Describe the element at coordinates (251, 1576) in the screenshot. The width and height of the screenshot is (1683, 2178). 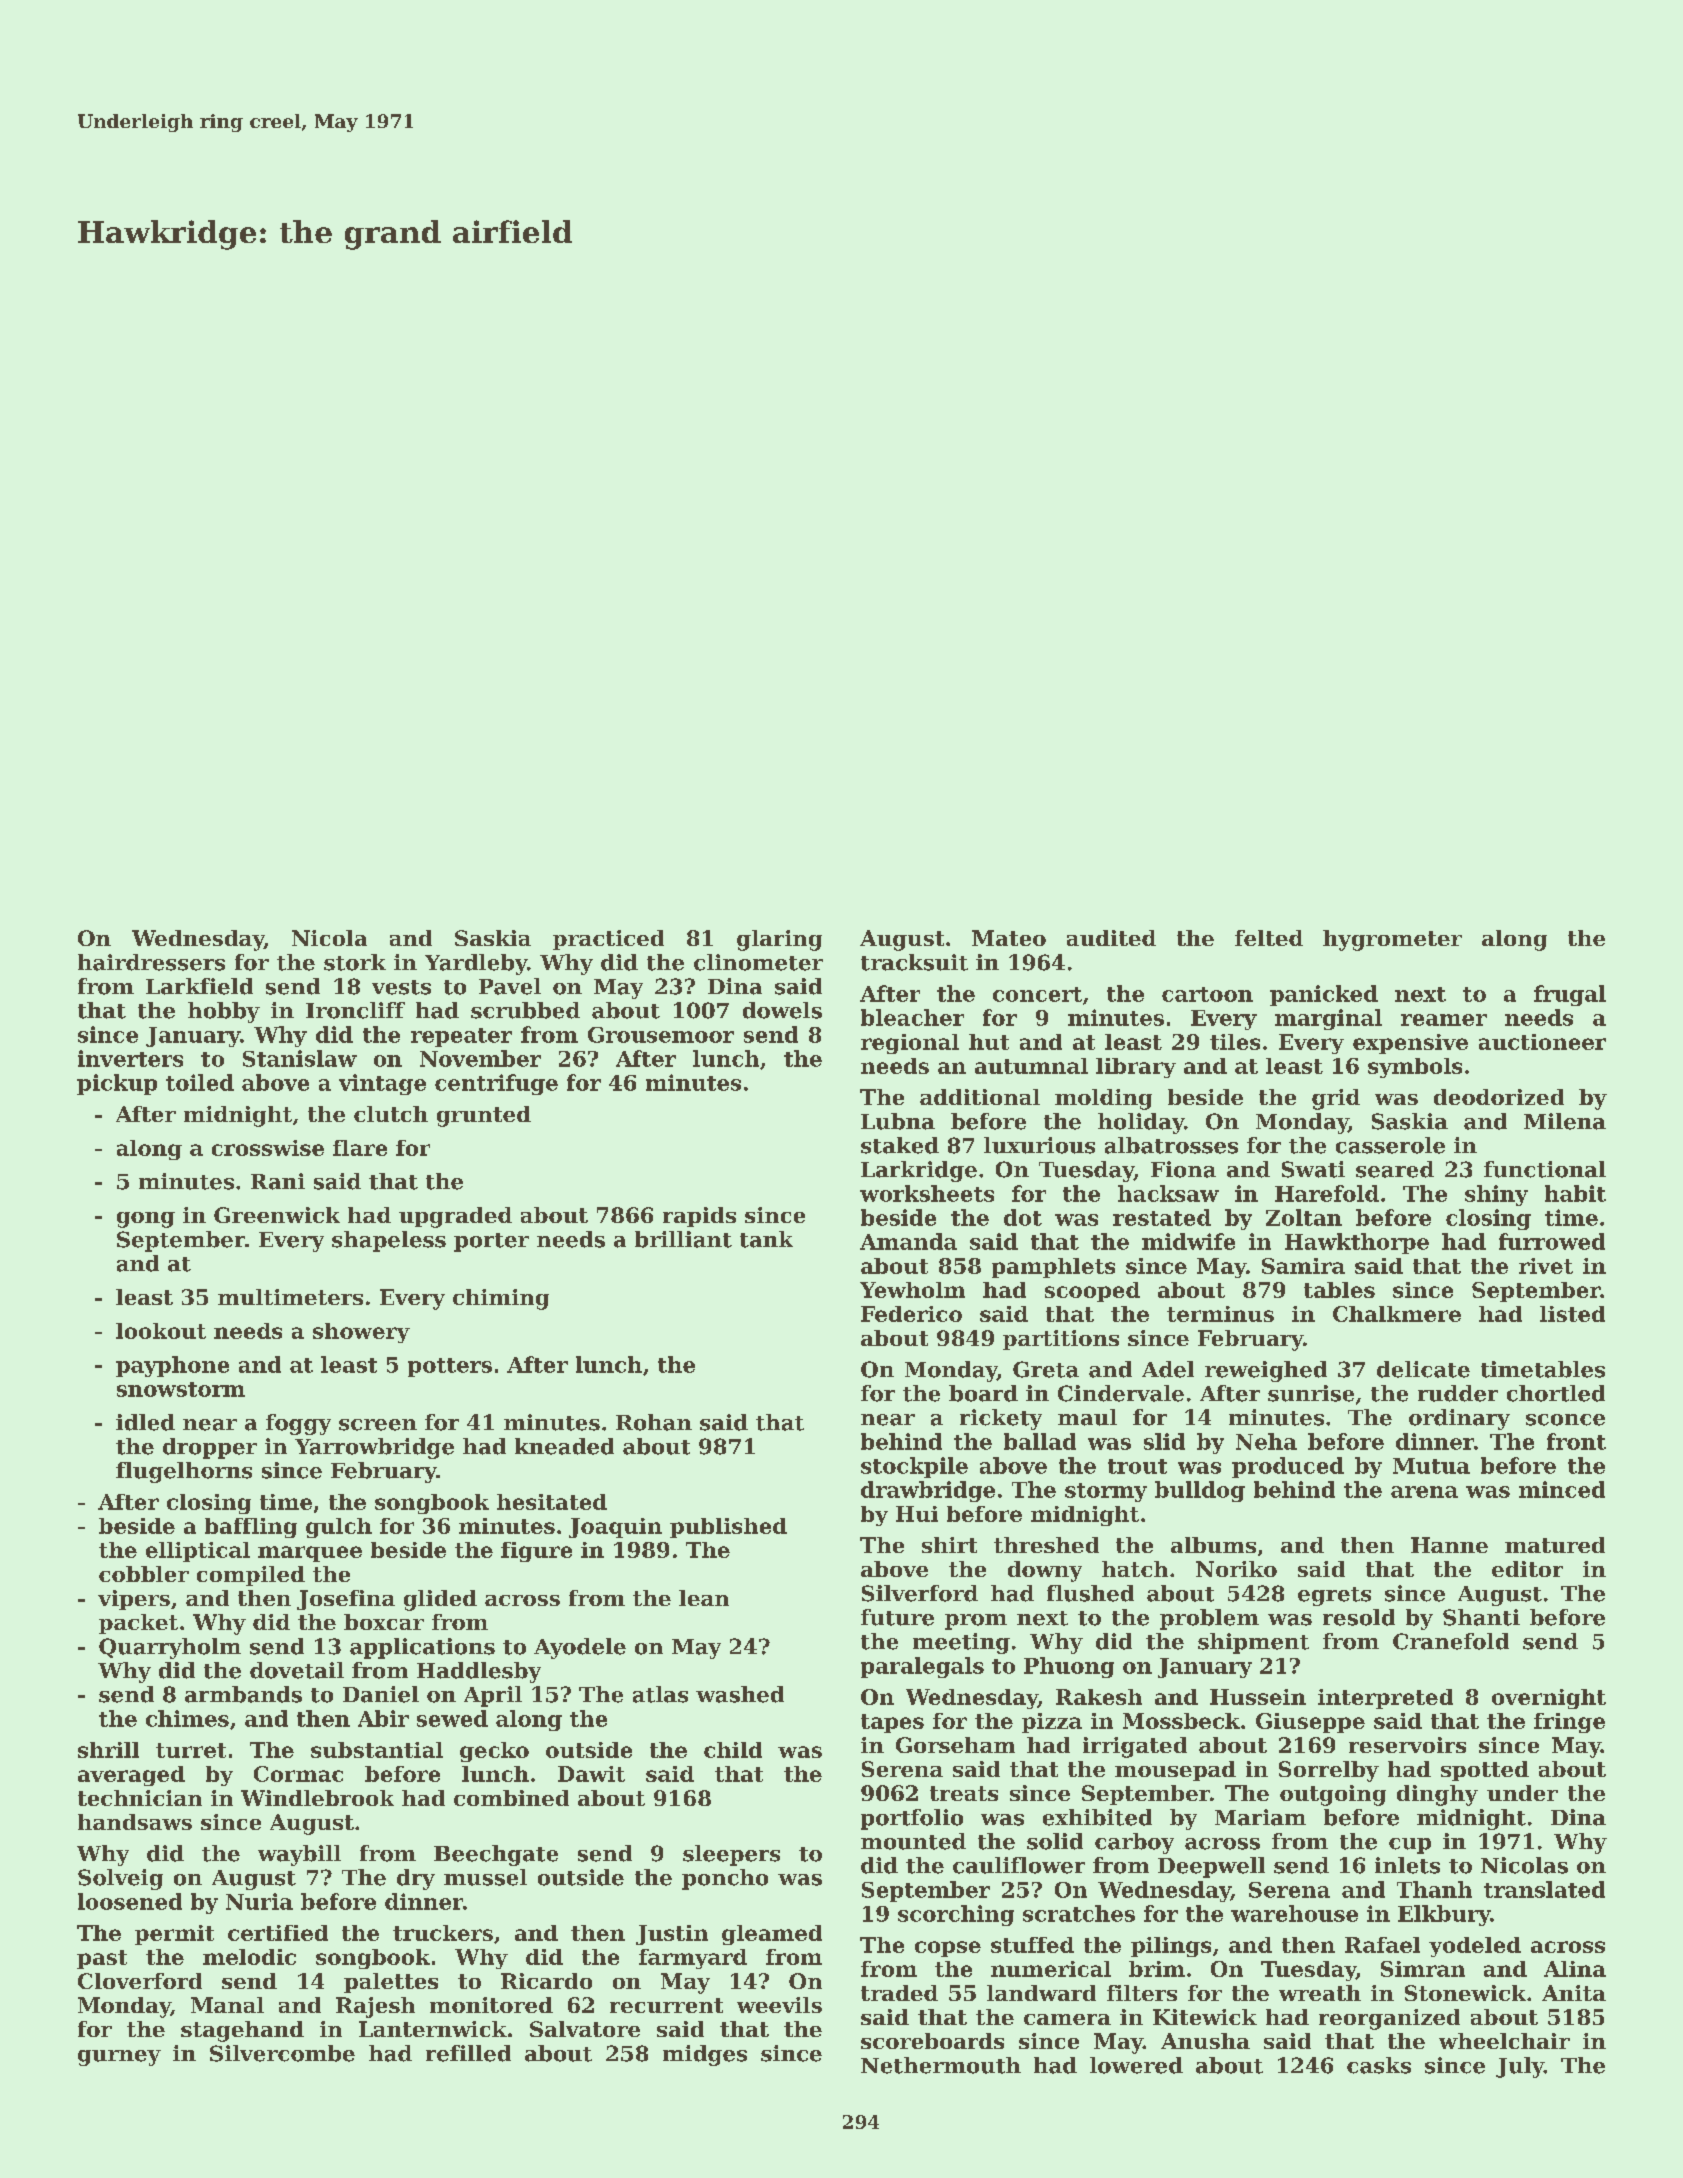
I see `compiled` at that location.
